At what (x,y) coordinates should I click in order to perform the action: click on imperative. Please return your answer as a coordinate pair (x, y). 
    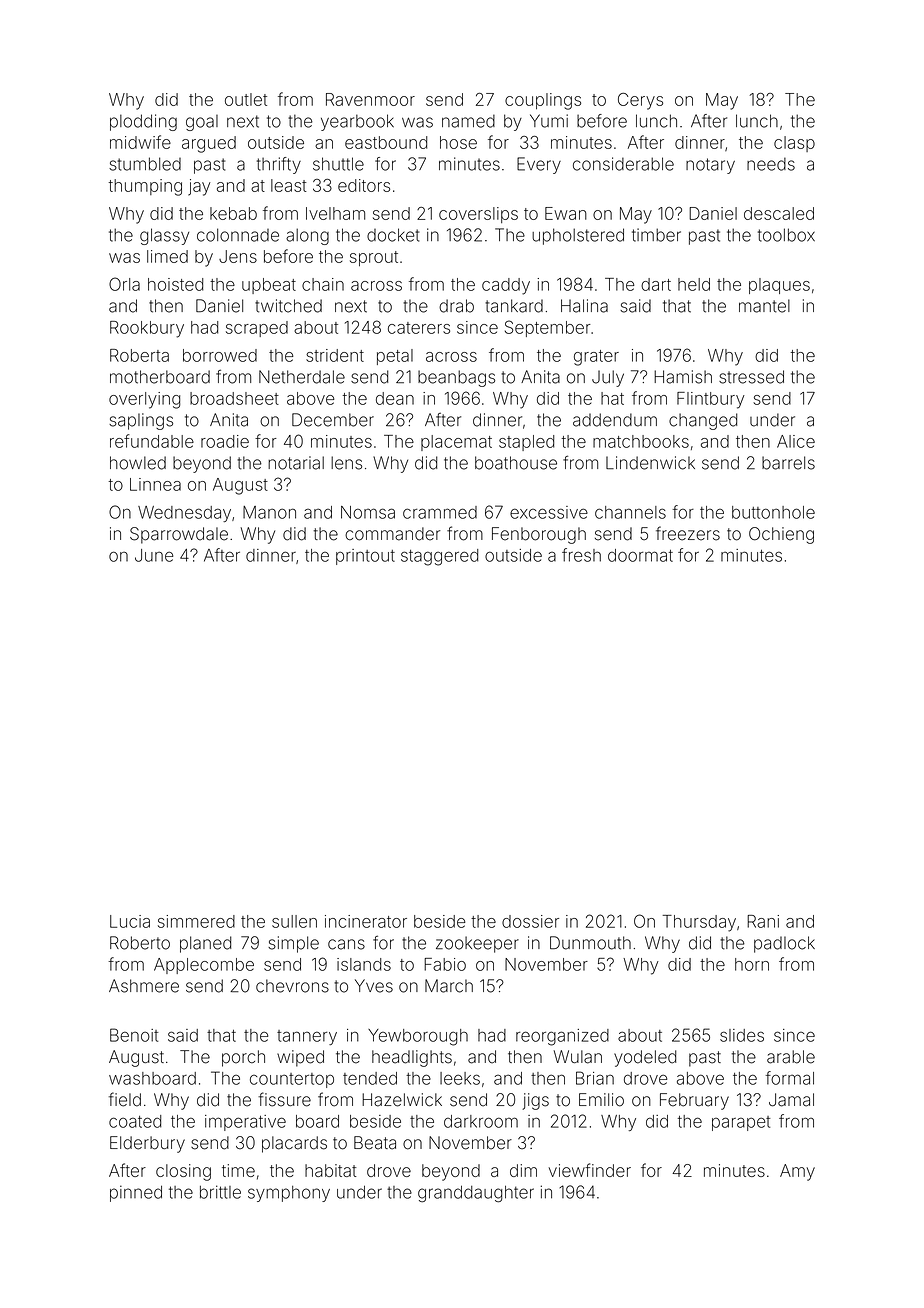
    Looking at the image, I should click on (245, 1123).
